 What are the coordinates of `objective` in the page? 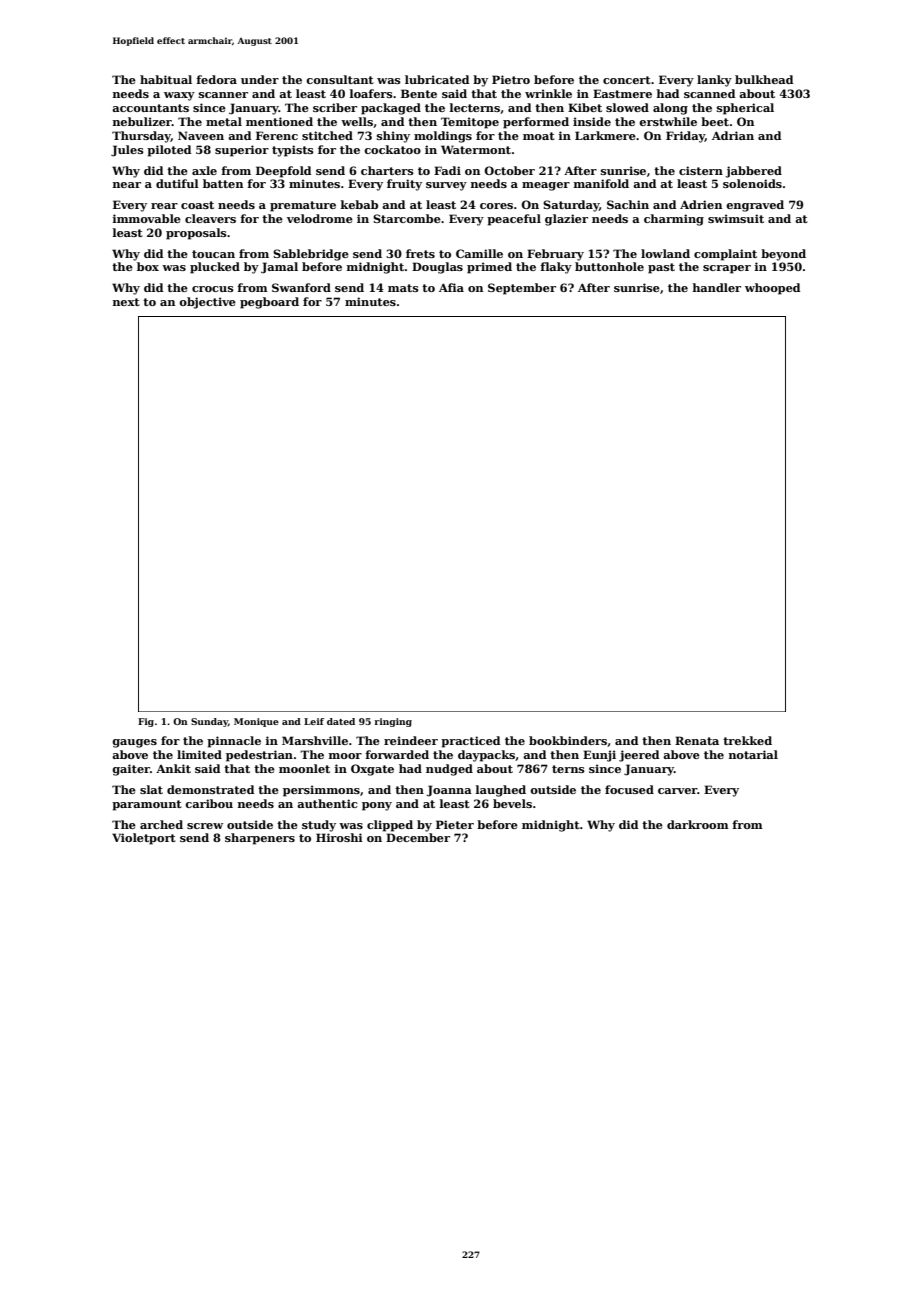 It's located at (207, 303).
